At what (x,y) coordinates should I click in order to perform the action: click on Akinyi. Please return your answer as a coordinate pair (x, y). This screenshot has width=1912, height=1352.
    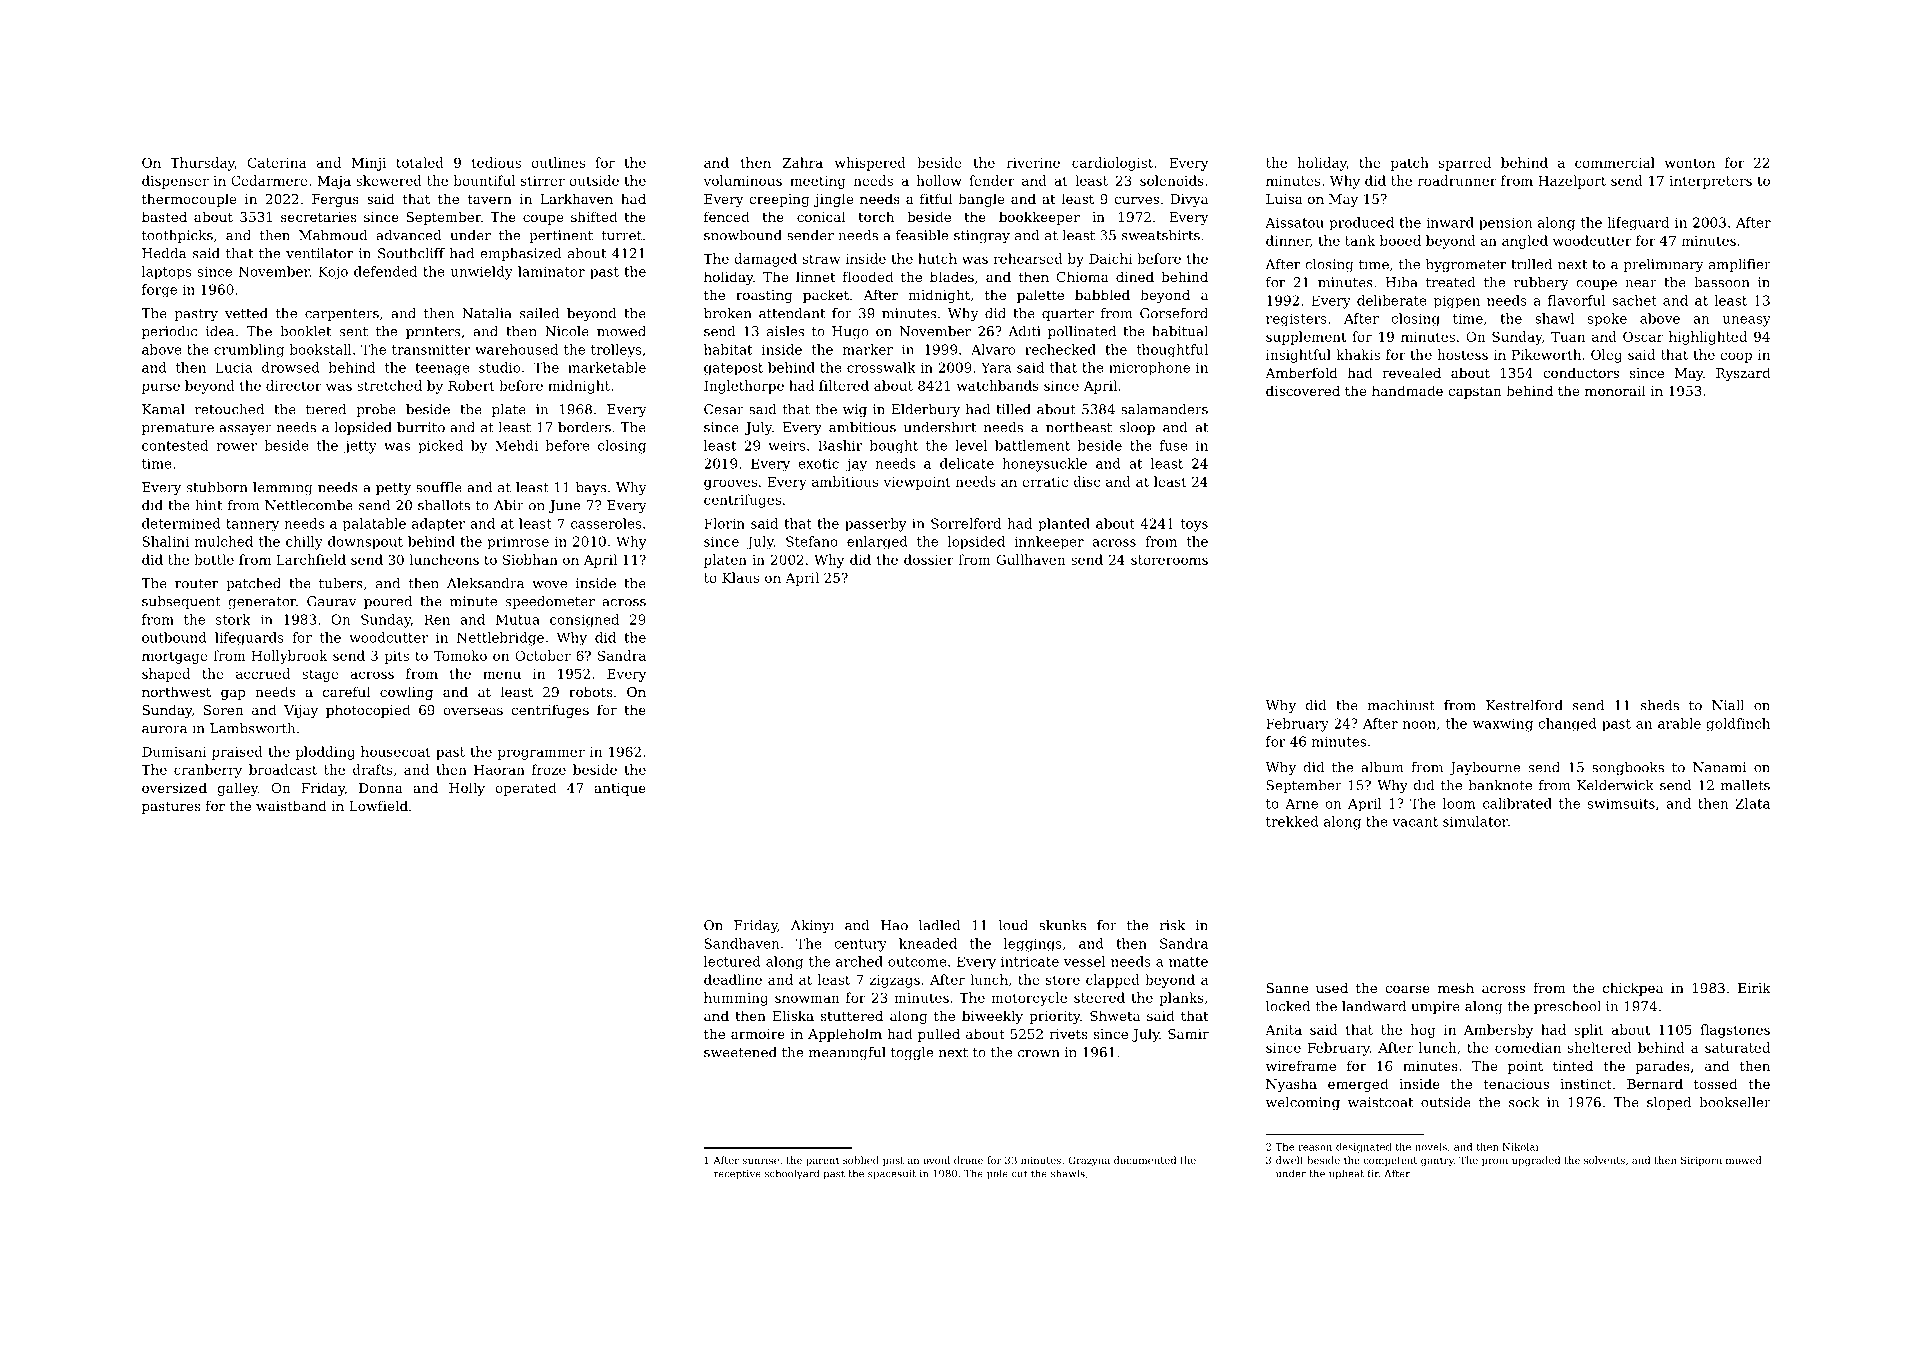
    Looking at the image, I should click on (812, 926).
